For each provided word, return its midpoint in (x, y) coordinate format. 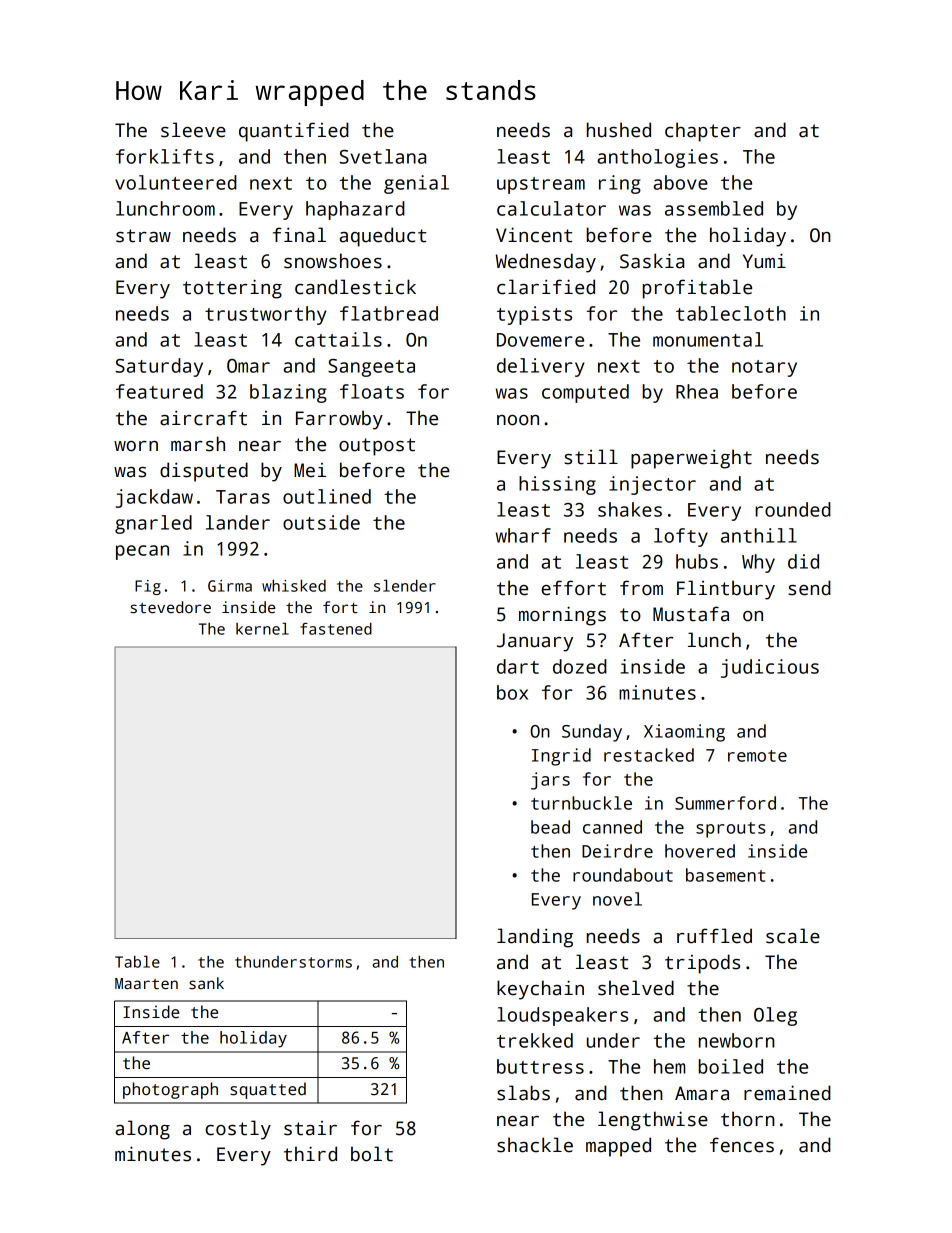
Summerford (725, 803)
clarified (546, 287)
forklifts (165, 156)
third (310, 1154)
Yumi (764, 261)
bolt (372, 1154)
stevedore (170, 607)
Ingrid (561, 757)
